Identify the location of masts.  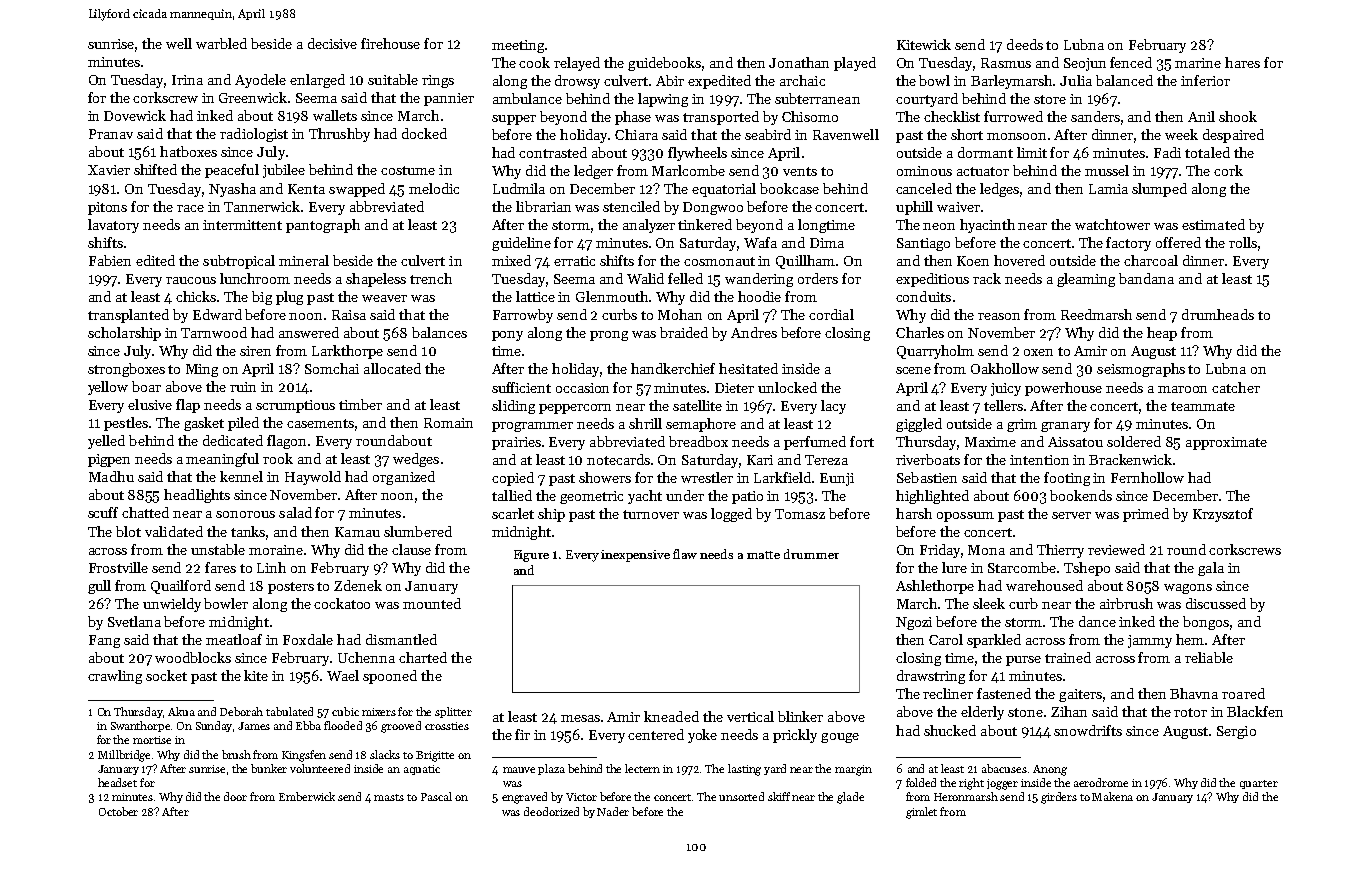
(389, 797).
